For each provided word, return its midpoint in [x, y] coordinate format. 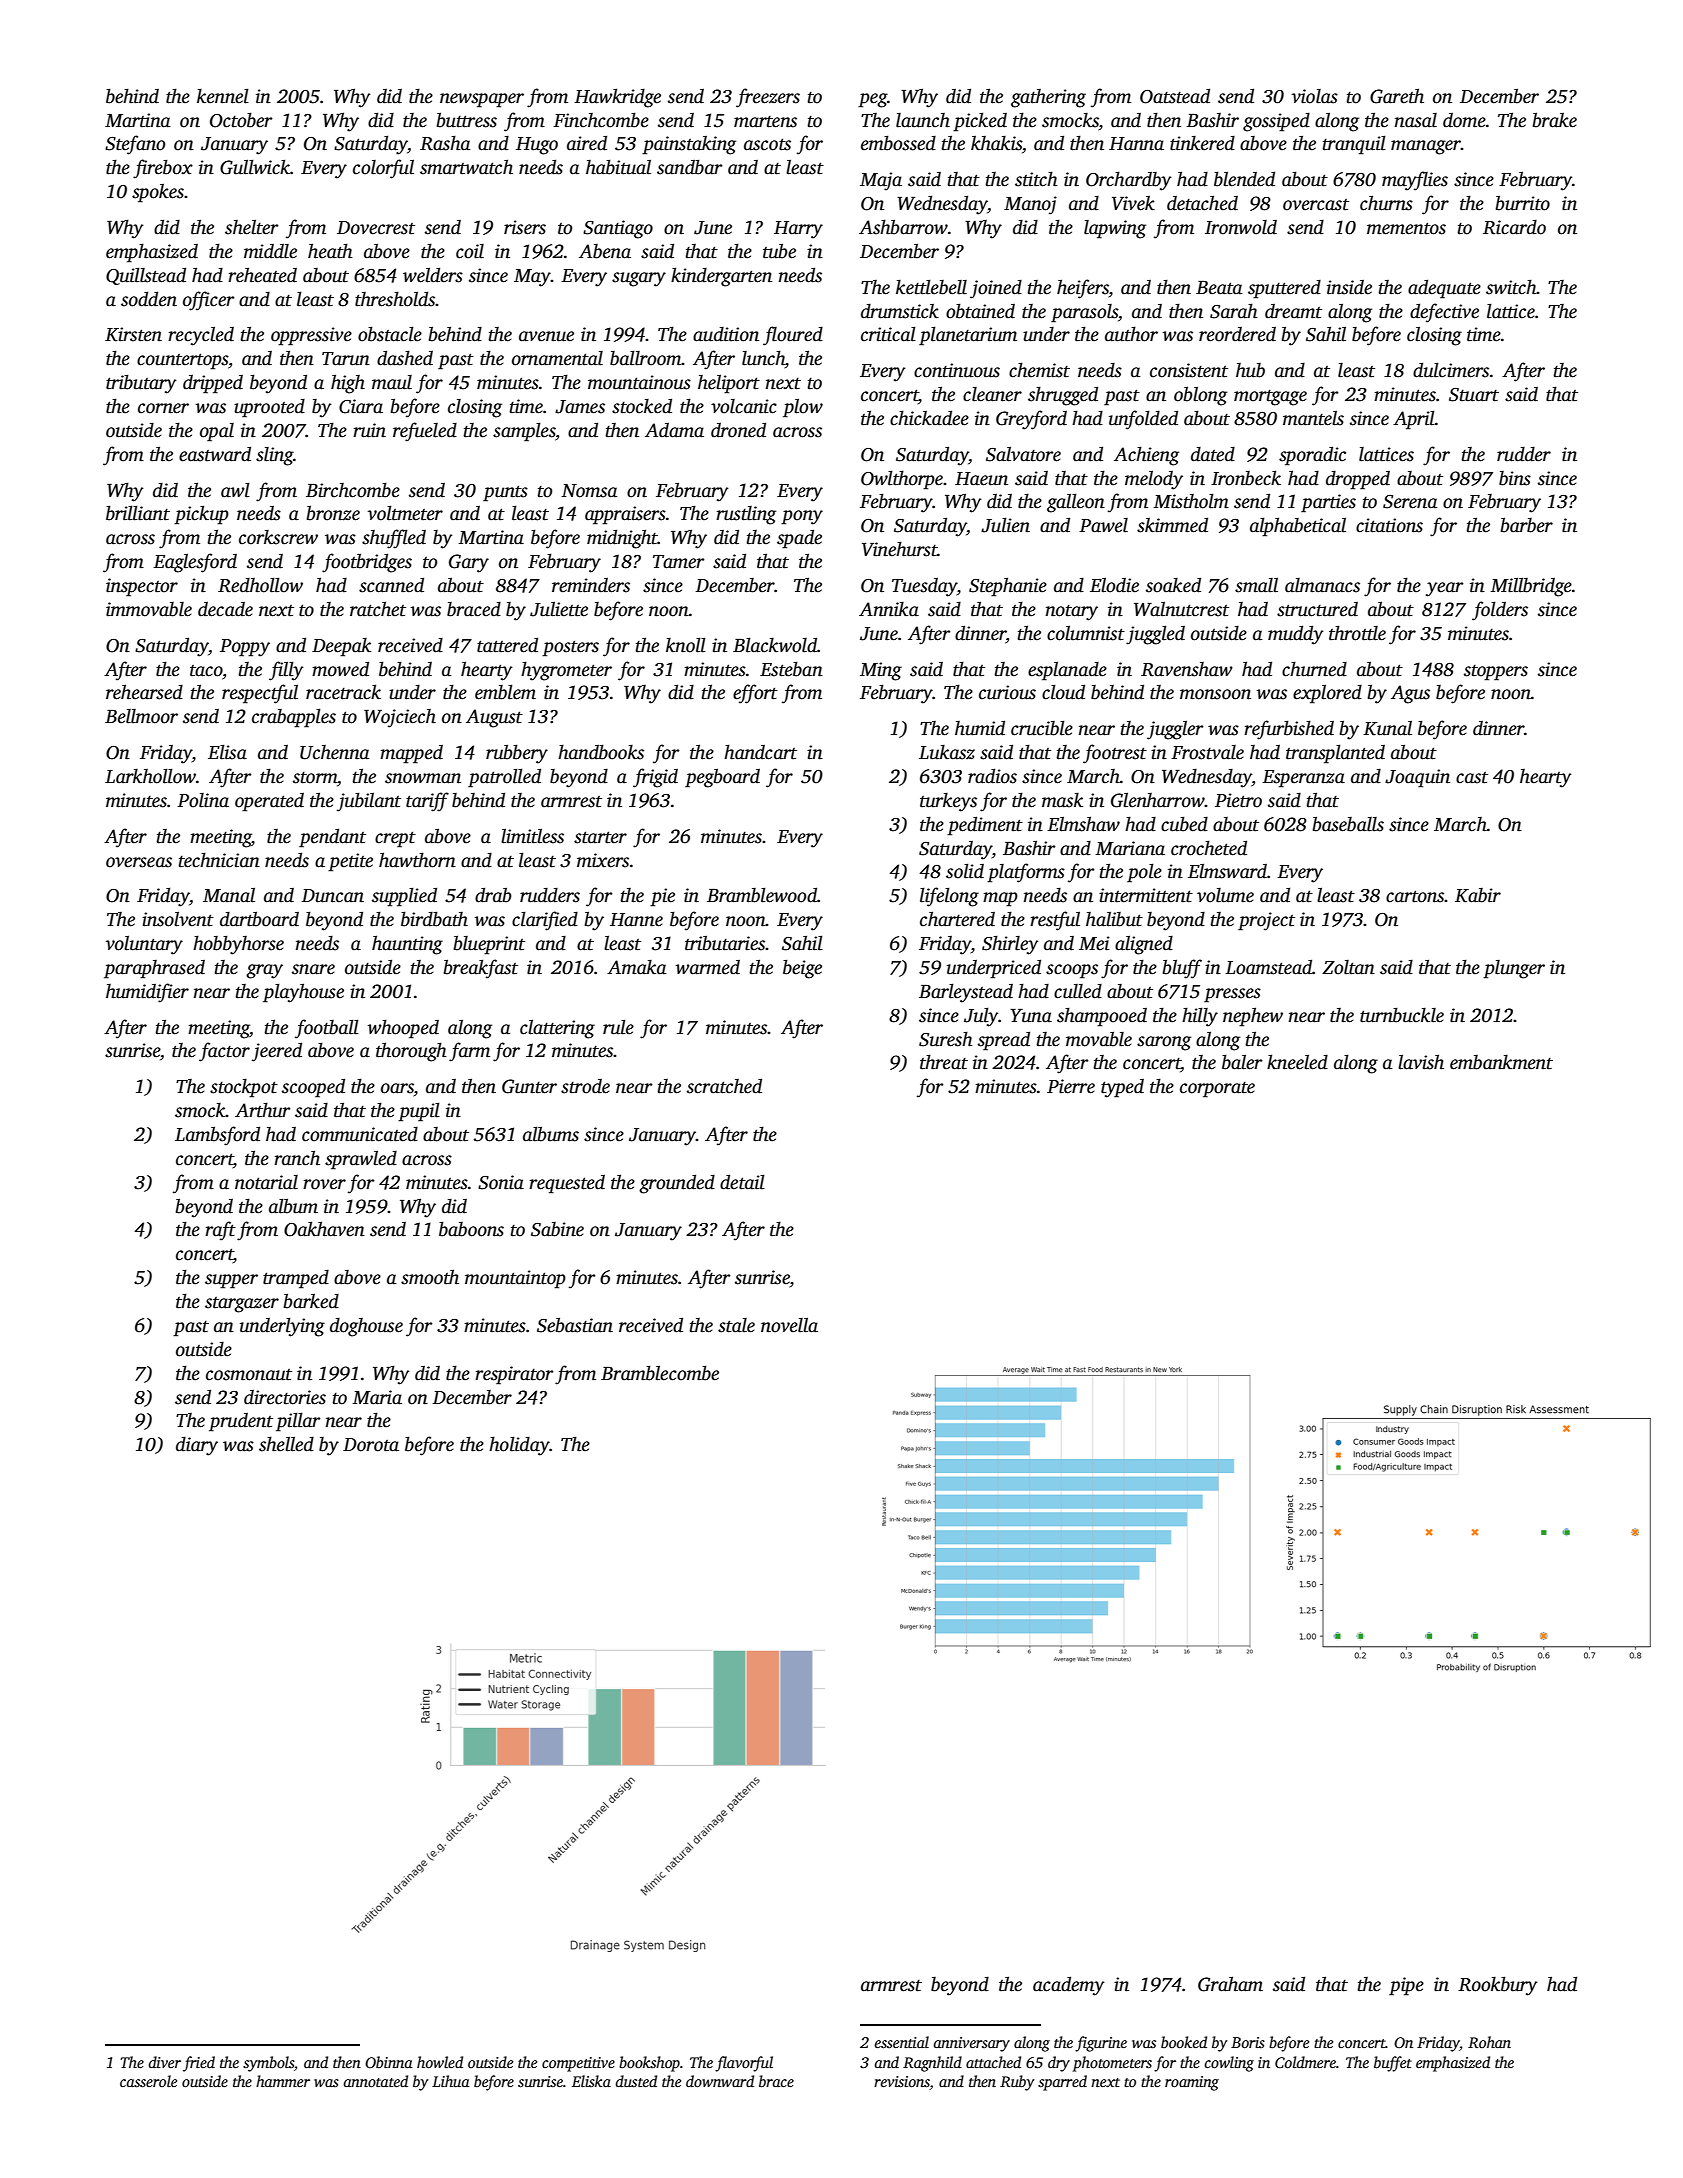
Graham [1230, 1984]
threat [944, 1062]
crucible [1042, 728]
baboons [471, 1229]
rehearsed [144, 692]
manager [1426, 147]
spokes [158, 193]
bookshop [649, 2064]
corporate [1217, 1090]
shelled [286, 1444]
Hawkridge [617, 98]
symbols [268, 2064]
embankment [1501, 1062]
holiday [519, 1446]
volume [1225, 895]
